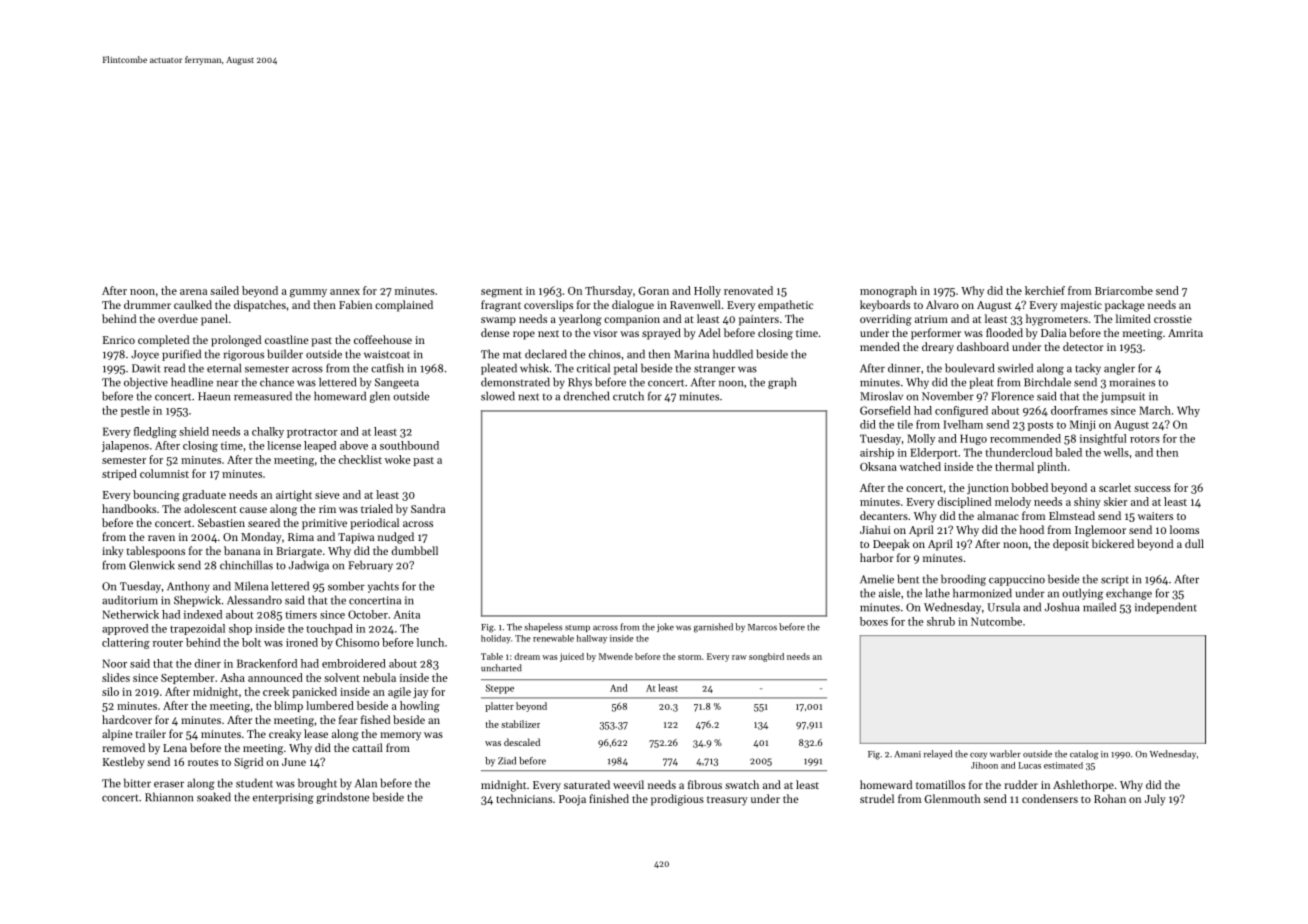 The width and height of the document is (1308, 924). What do you see at coordinates (342, 677) in the document?
I see `solvent` at bounding box center [342, 677].
